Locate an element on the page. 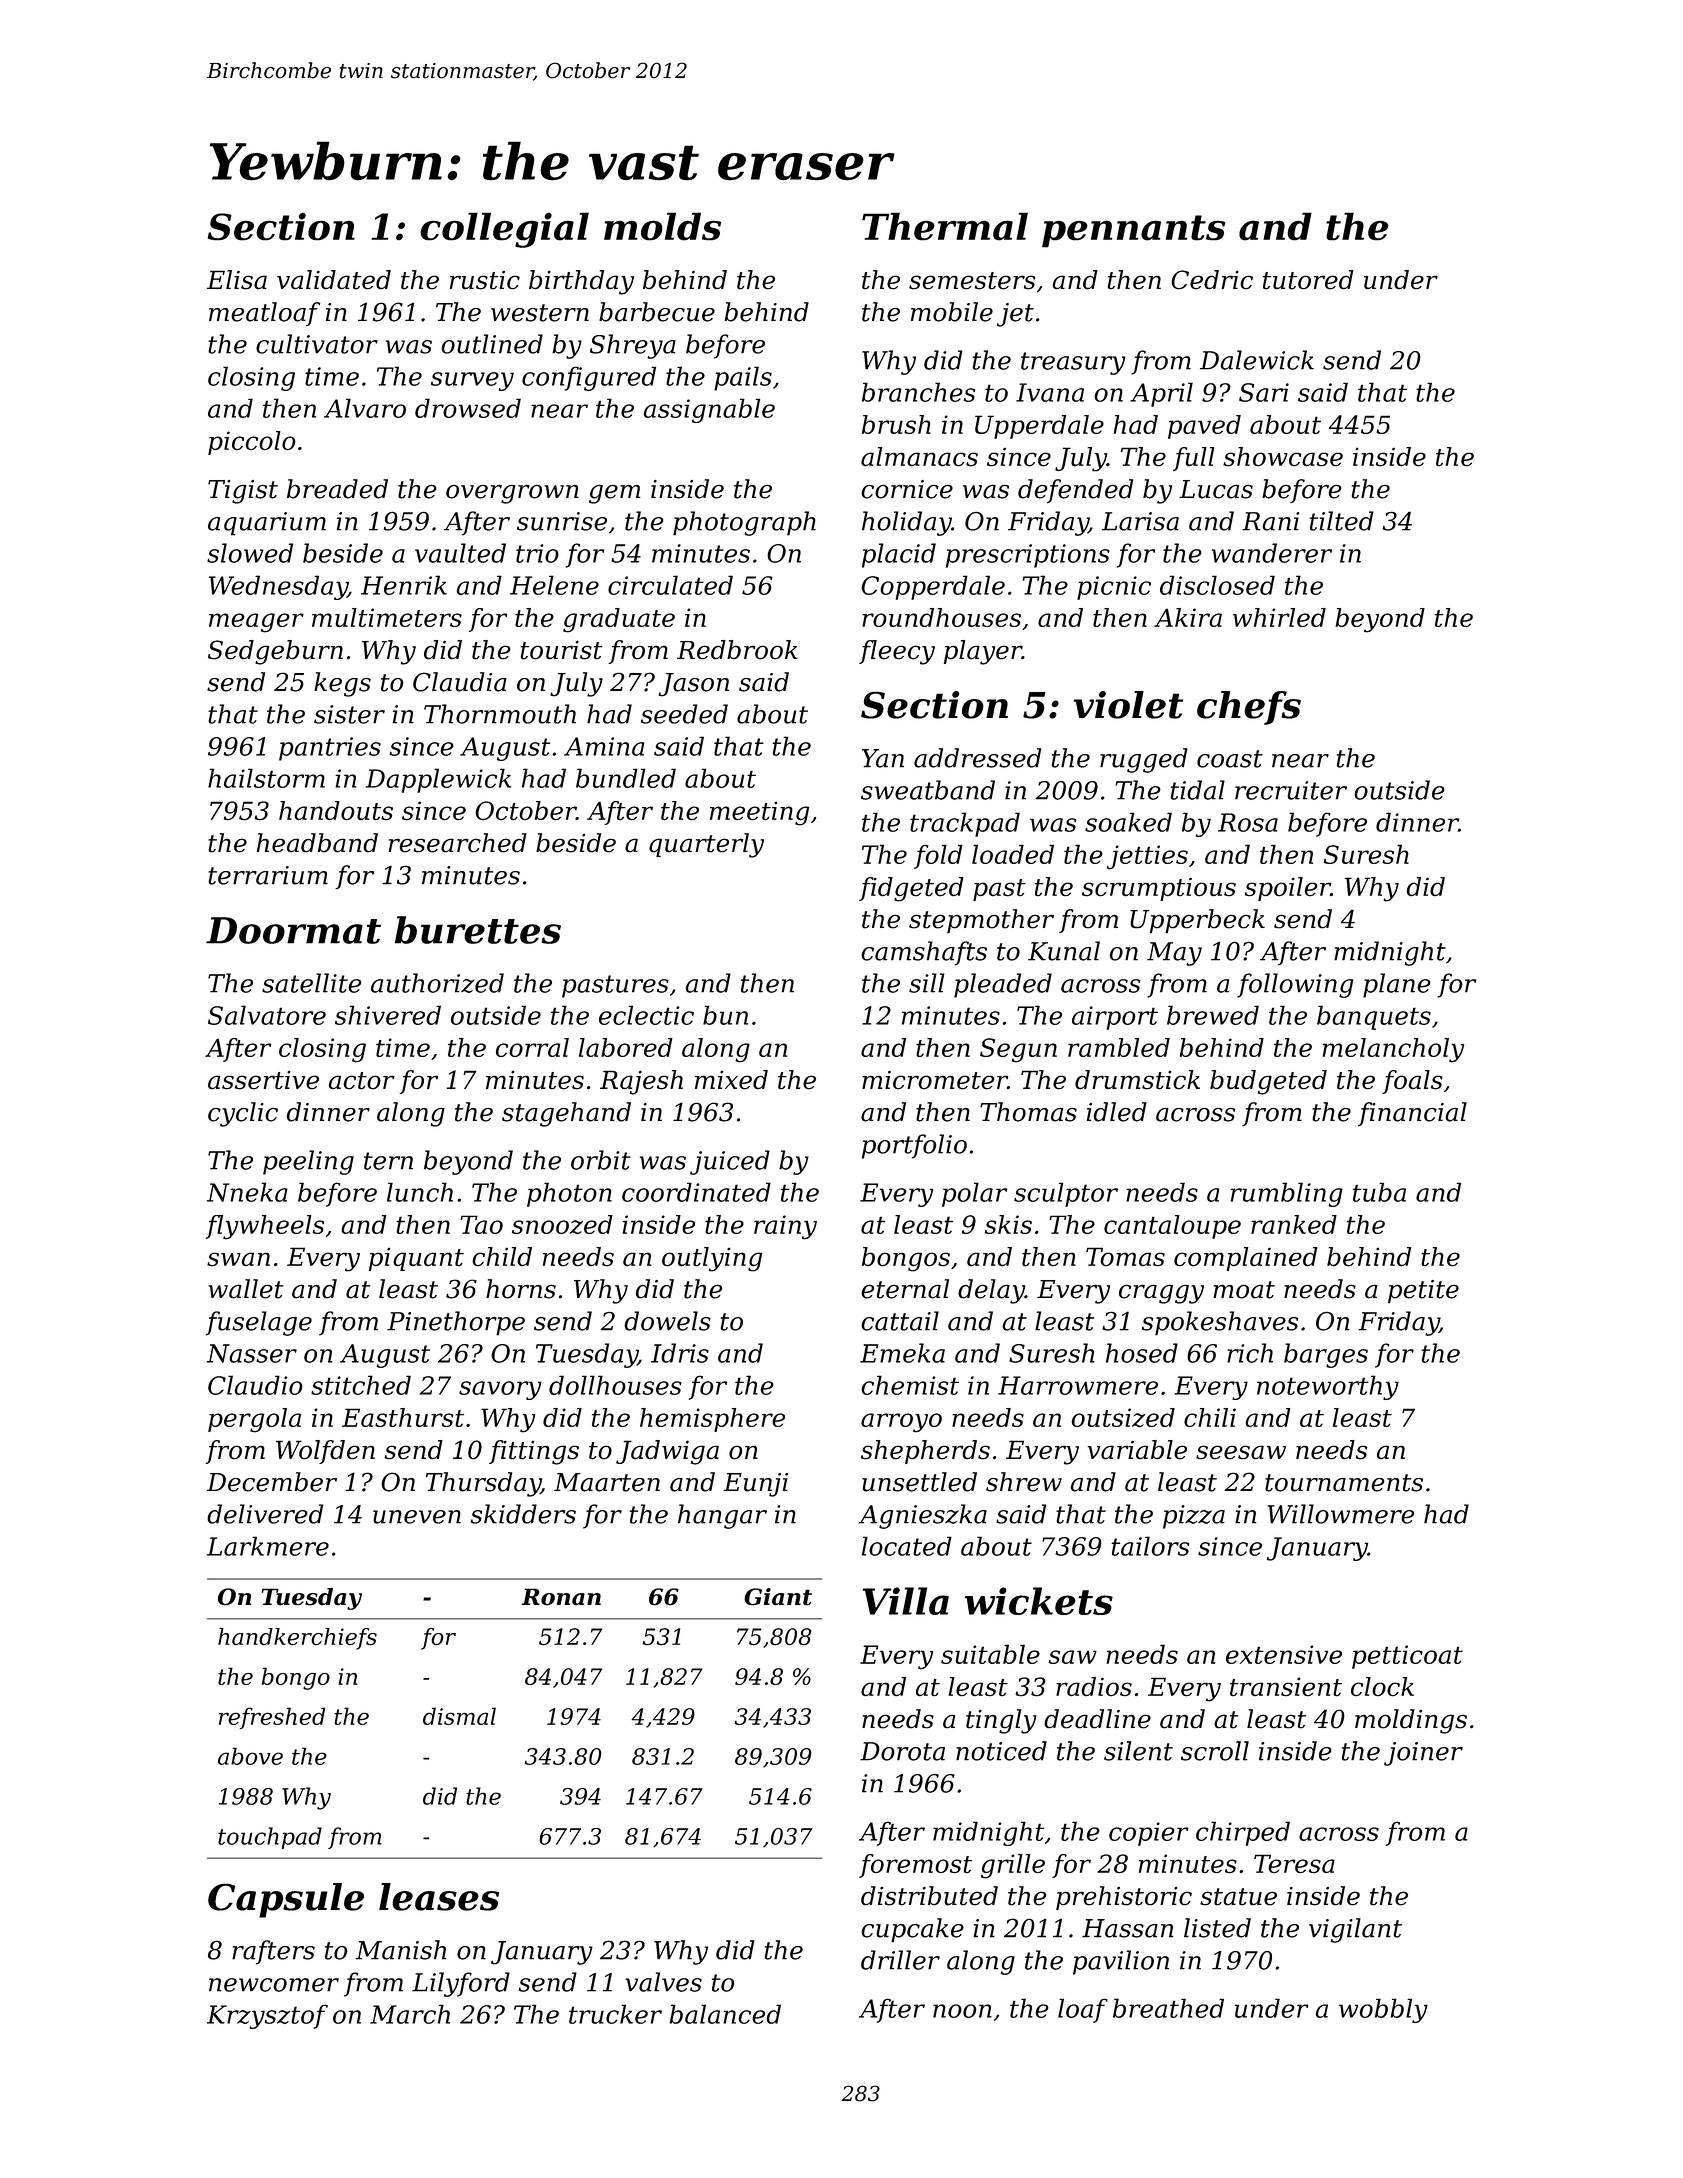 The image size is (1683, 2178). craggy is located at coordinates (1161, 1294).
